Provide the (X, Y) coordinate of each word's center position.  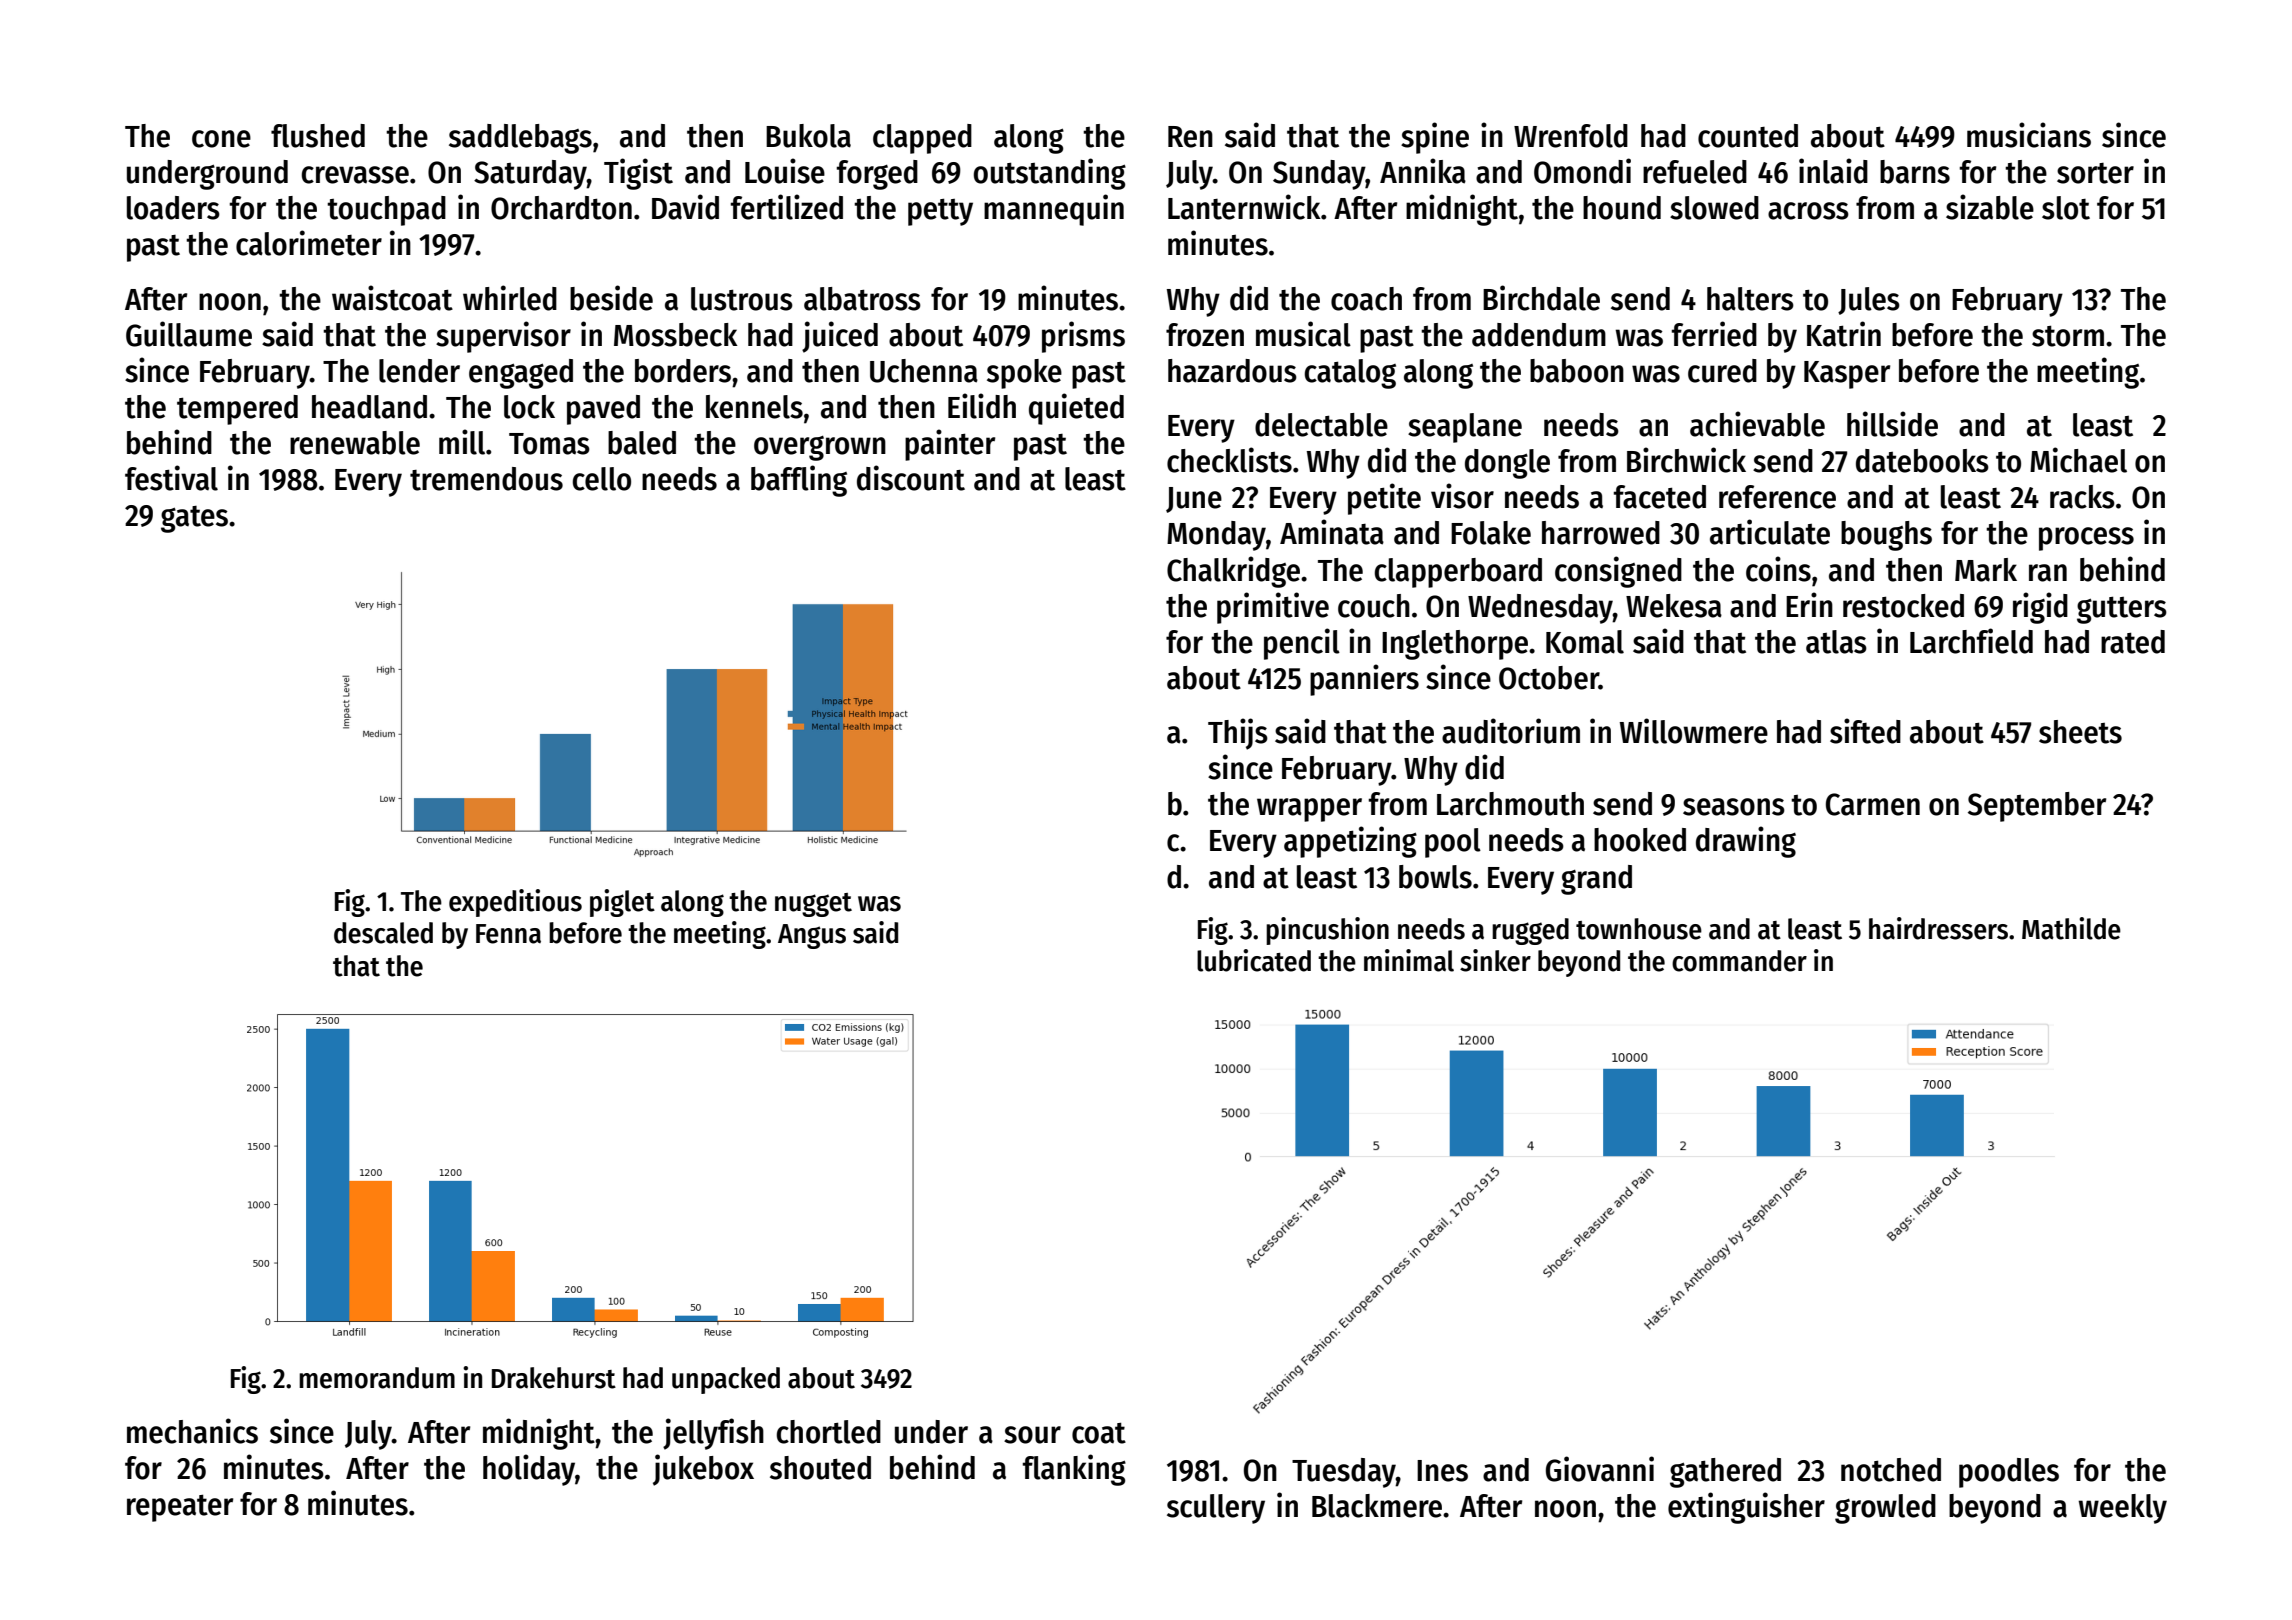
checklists (1229, 460)
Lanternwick (1244, 207)
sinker (1495, 960)
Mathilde (2071, 928)
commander (1739, 961)
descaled (383, 933)
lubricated (1254, 960)
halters (1750, 299)
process (2086, 539)
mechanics (192, 1431)
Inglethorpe (1455, 645)
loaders (173, 208)
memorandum (377, 1378)
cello (602, 479)
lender (419, 371)
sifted (1865, 731)
